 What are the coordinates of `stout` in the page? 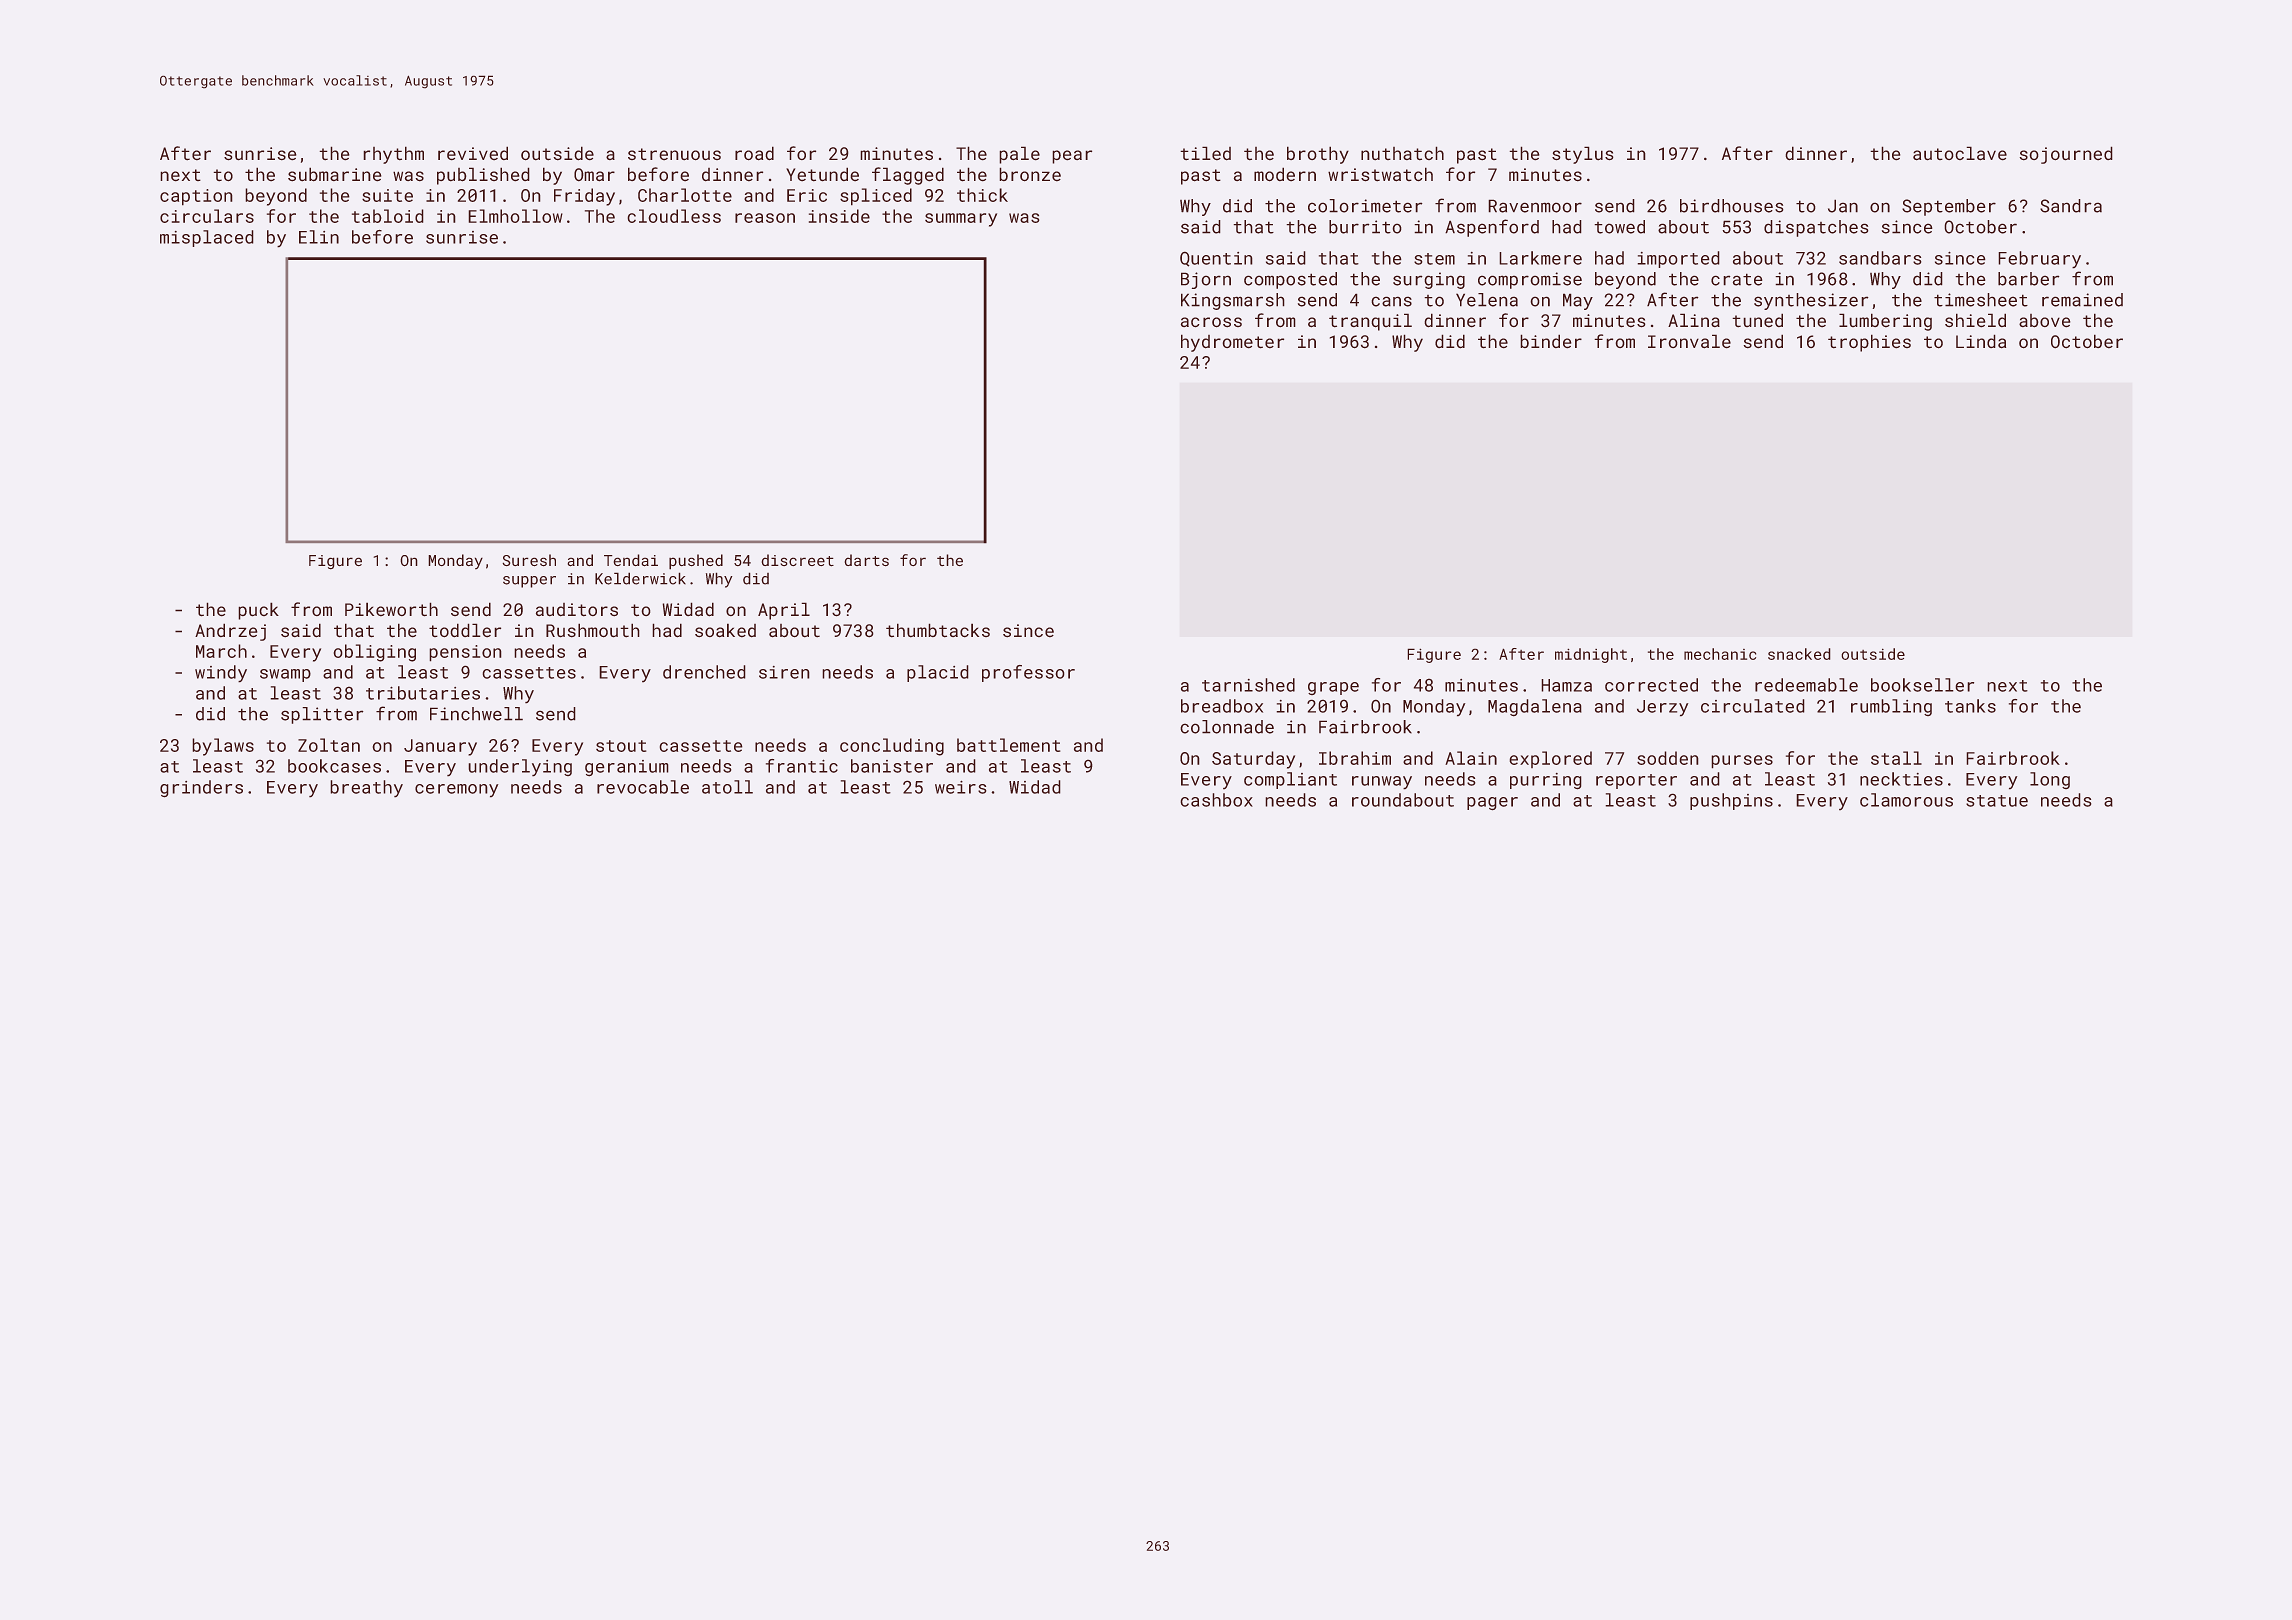 It's located at (621, 746).
